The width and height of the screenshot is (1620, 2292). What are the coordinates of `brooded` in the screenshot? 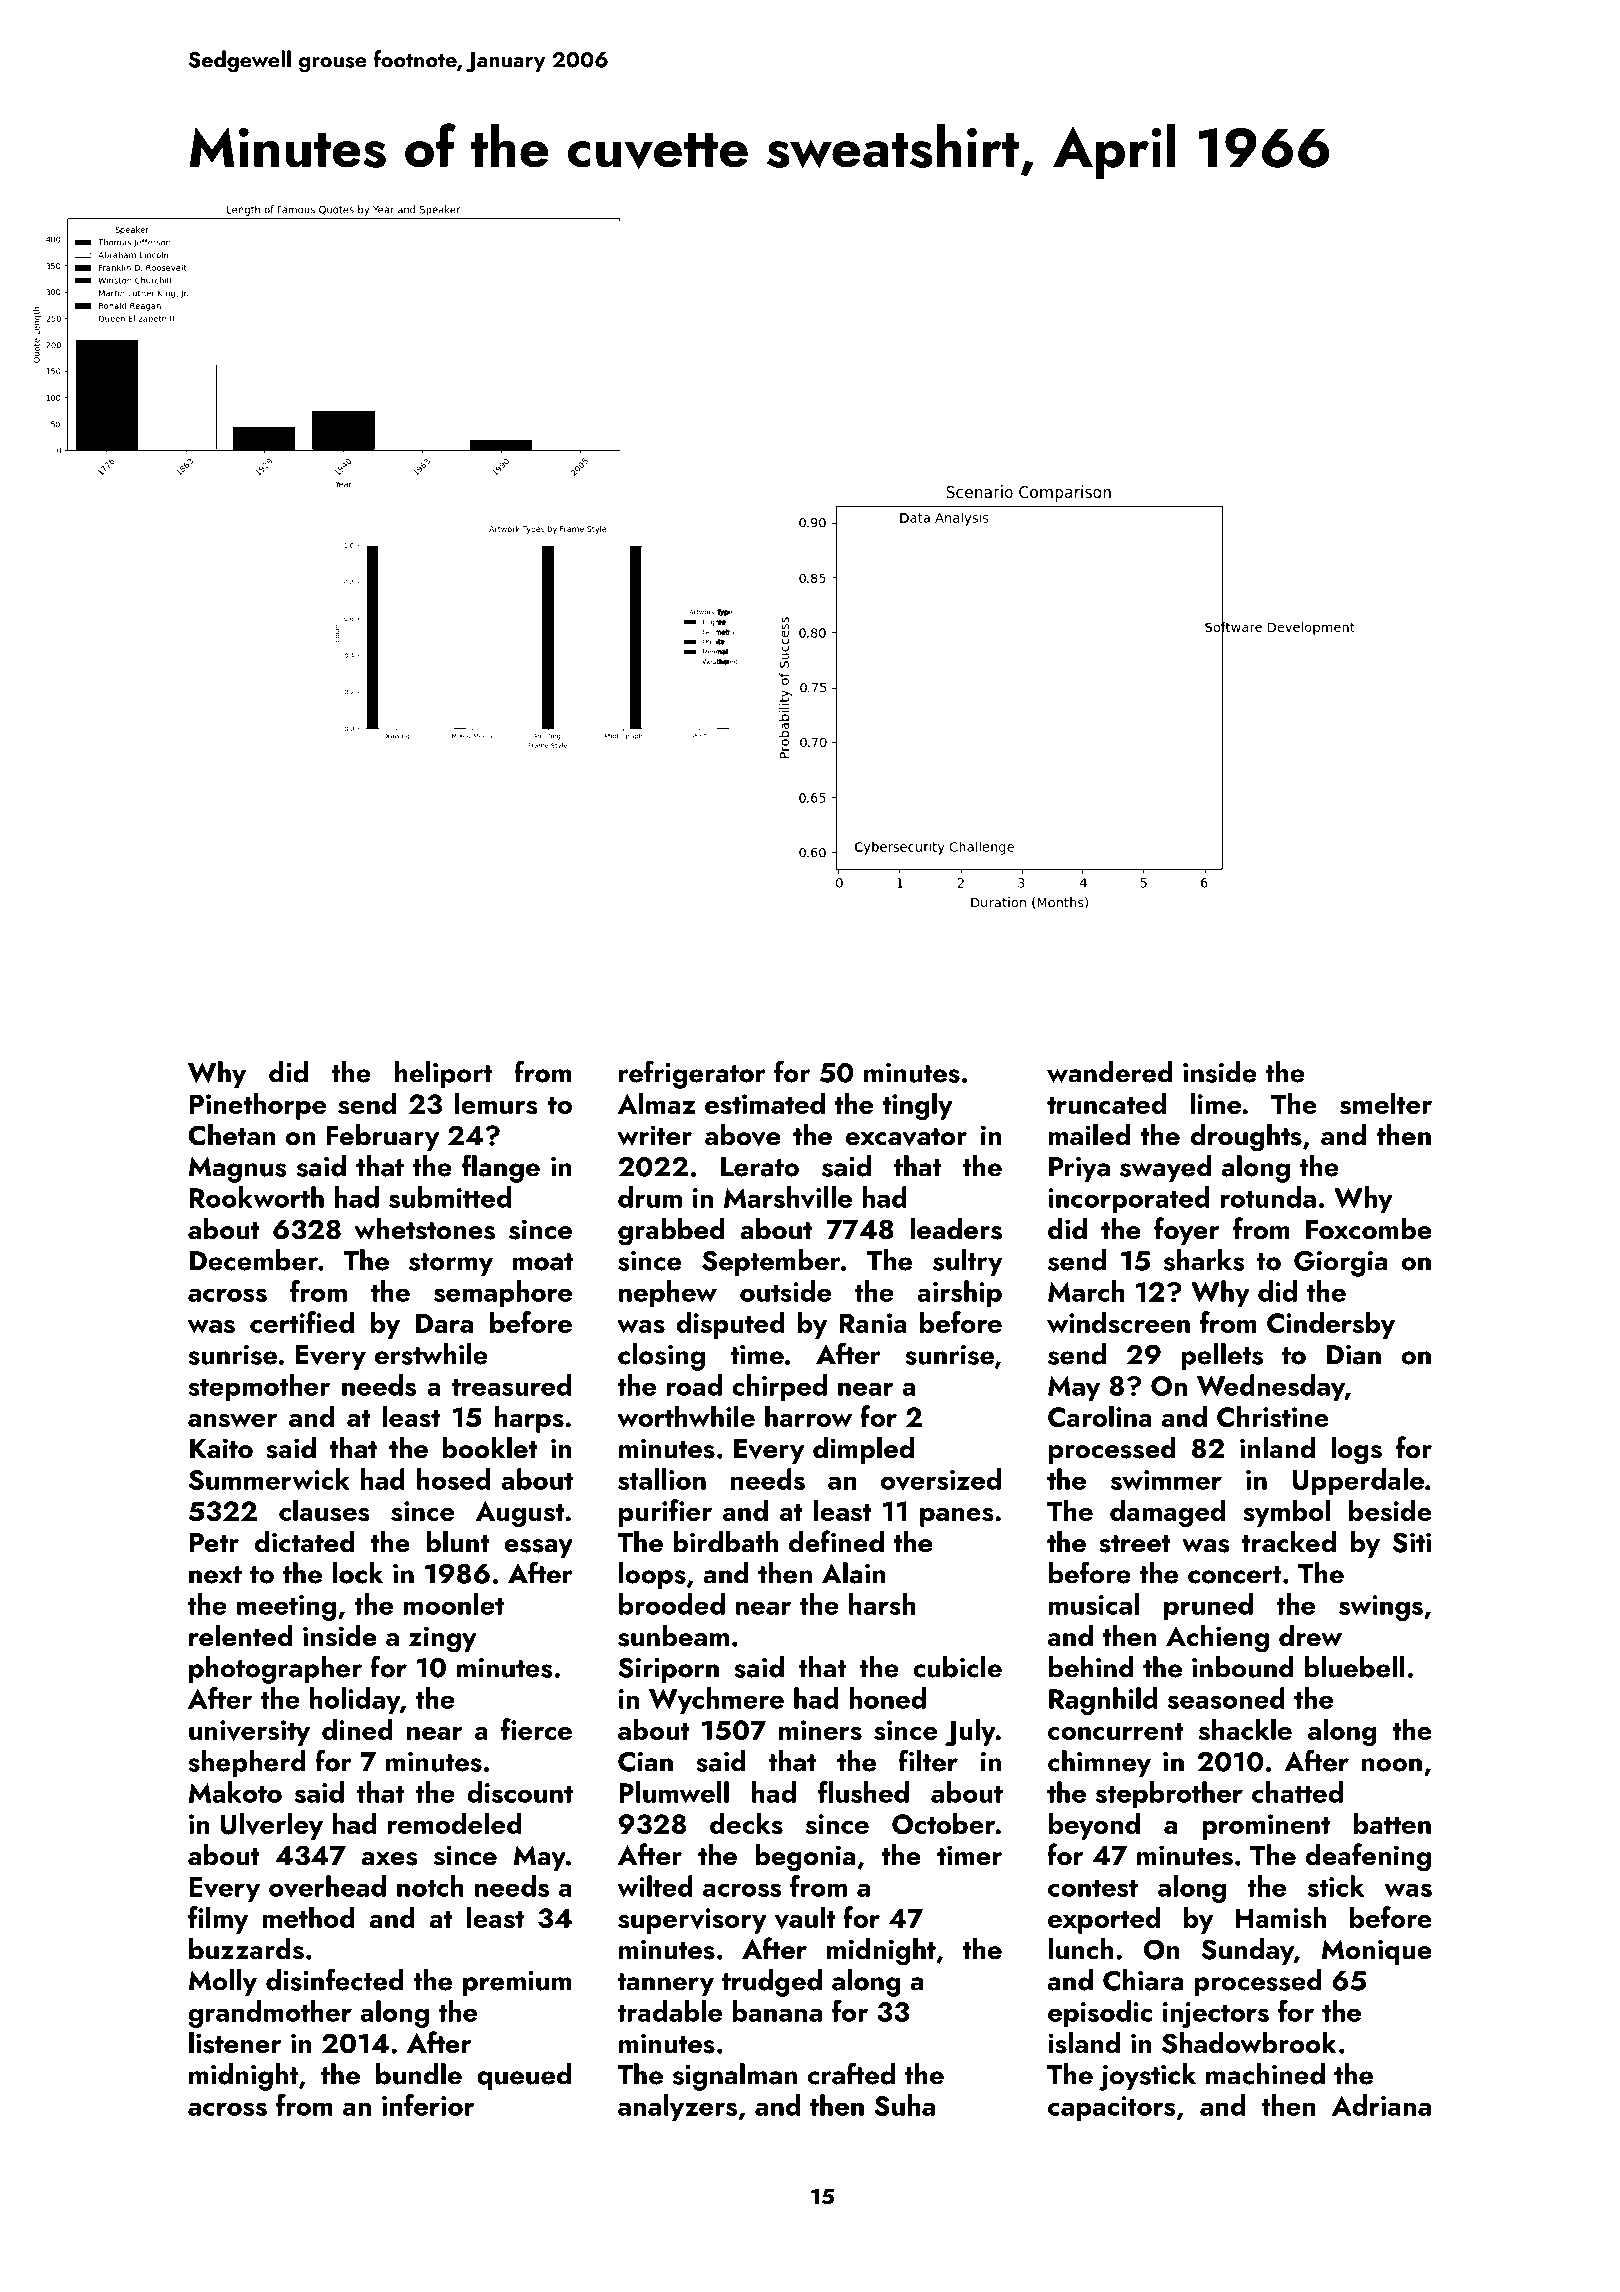 It's located at (672, 1604).
